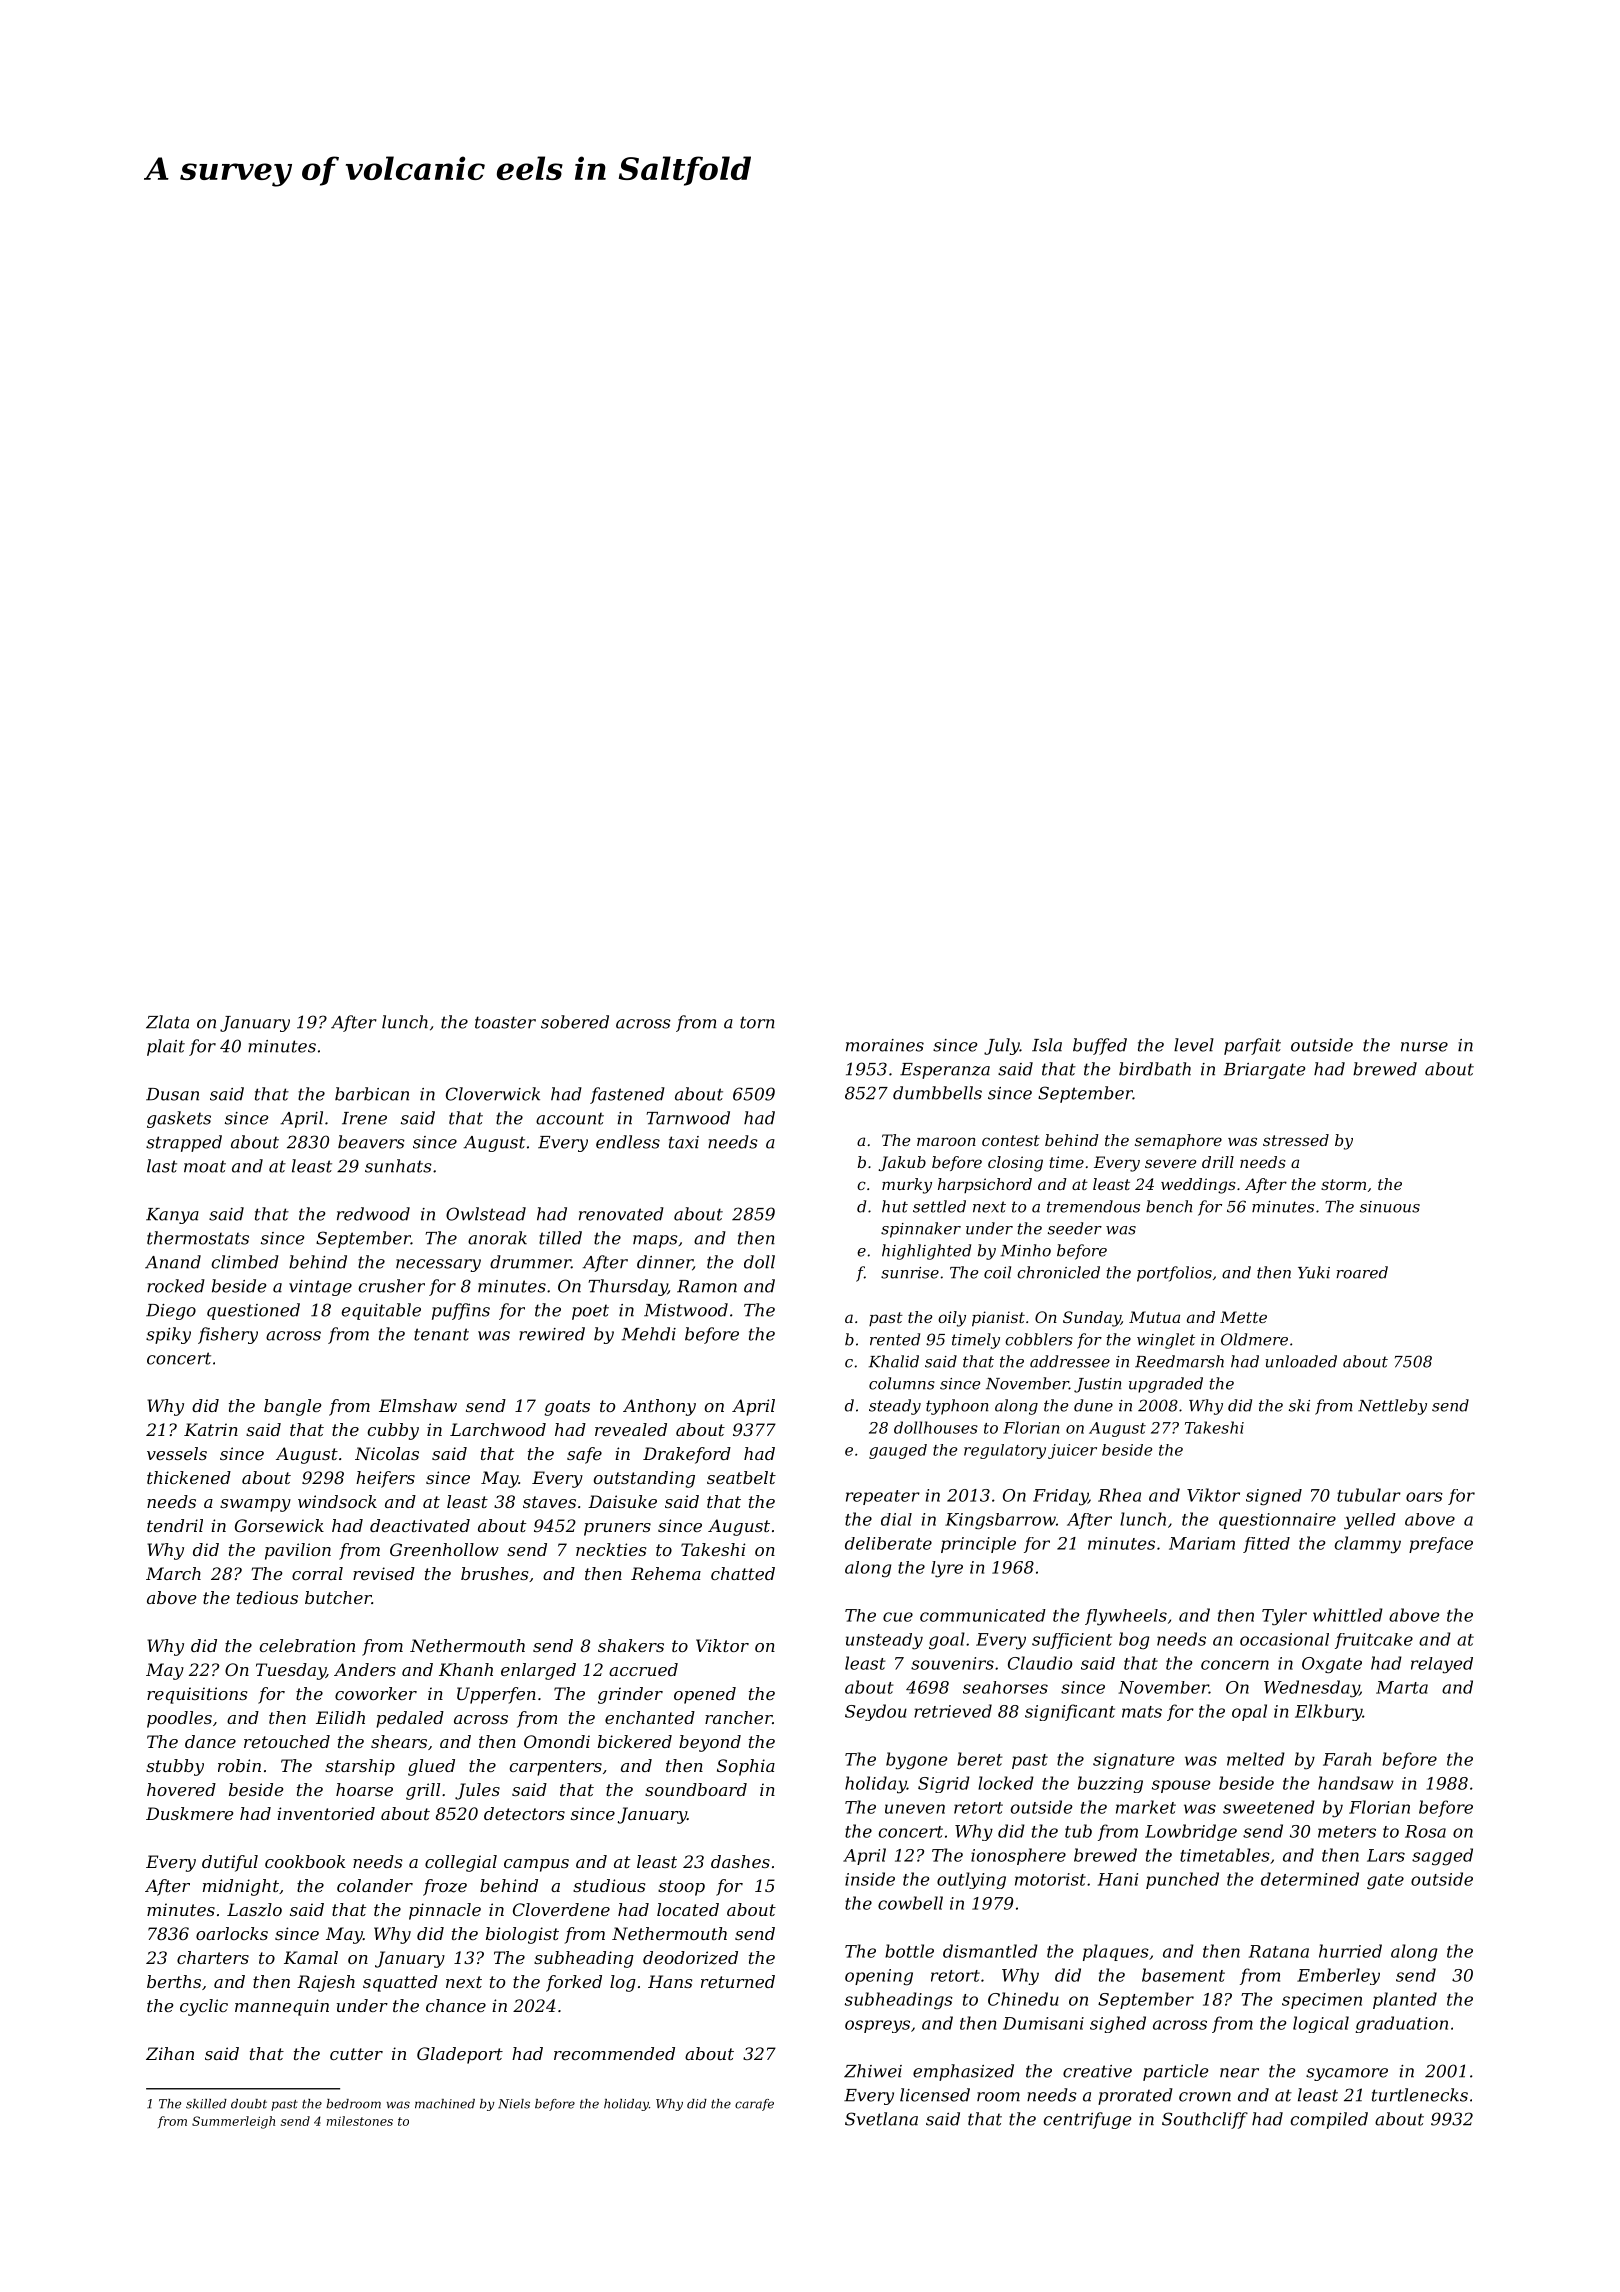 This screenshot has height=2292, width=1620. Describe the element at coordinates (707, 1286) in the screenshot. I see `Ramon` at that location.
